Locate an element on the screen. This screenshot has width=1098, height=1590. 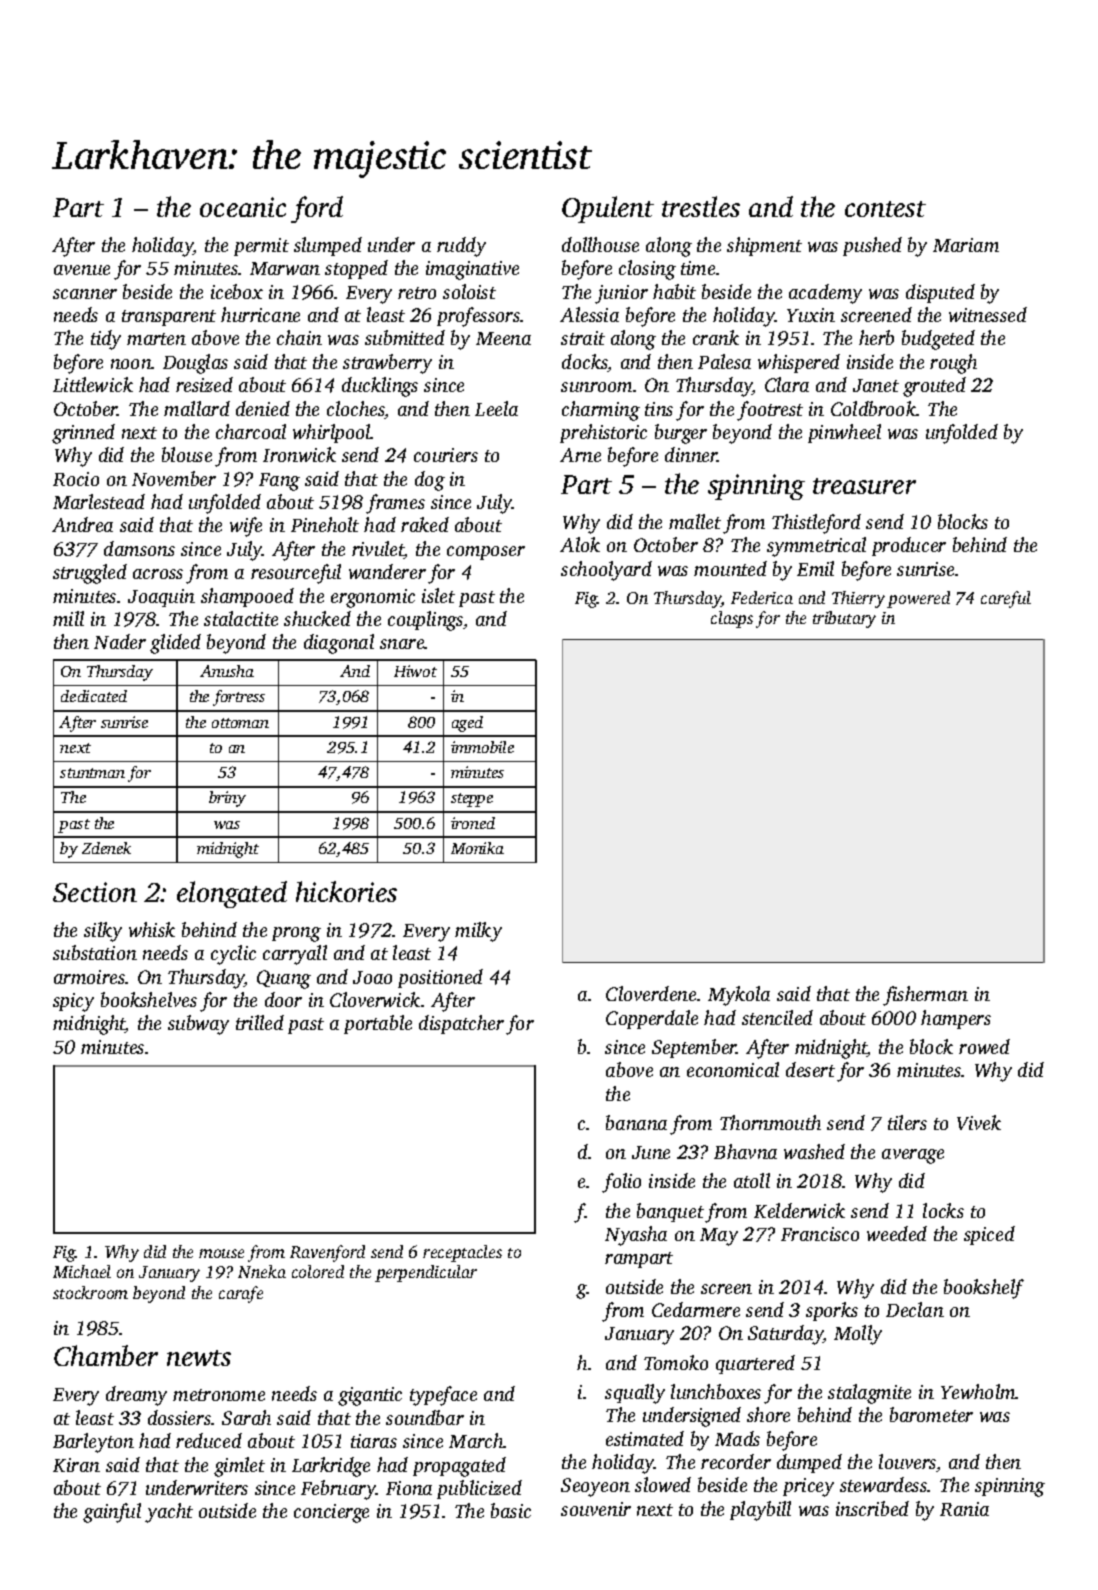
oceanic is located at coordinates (243, 207).
